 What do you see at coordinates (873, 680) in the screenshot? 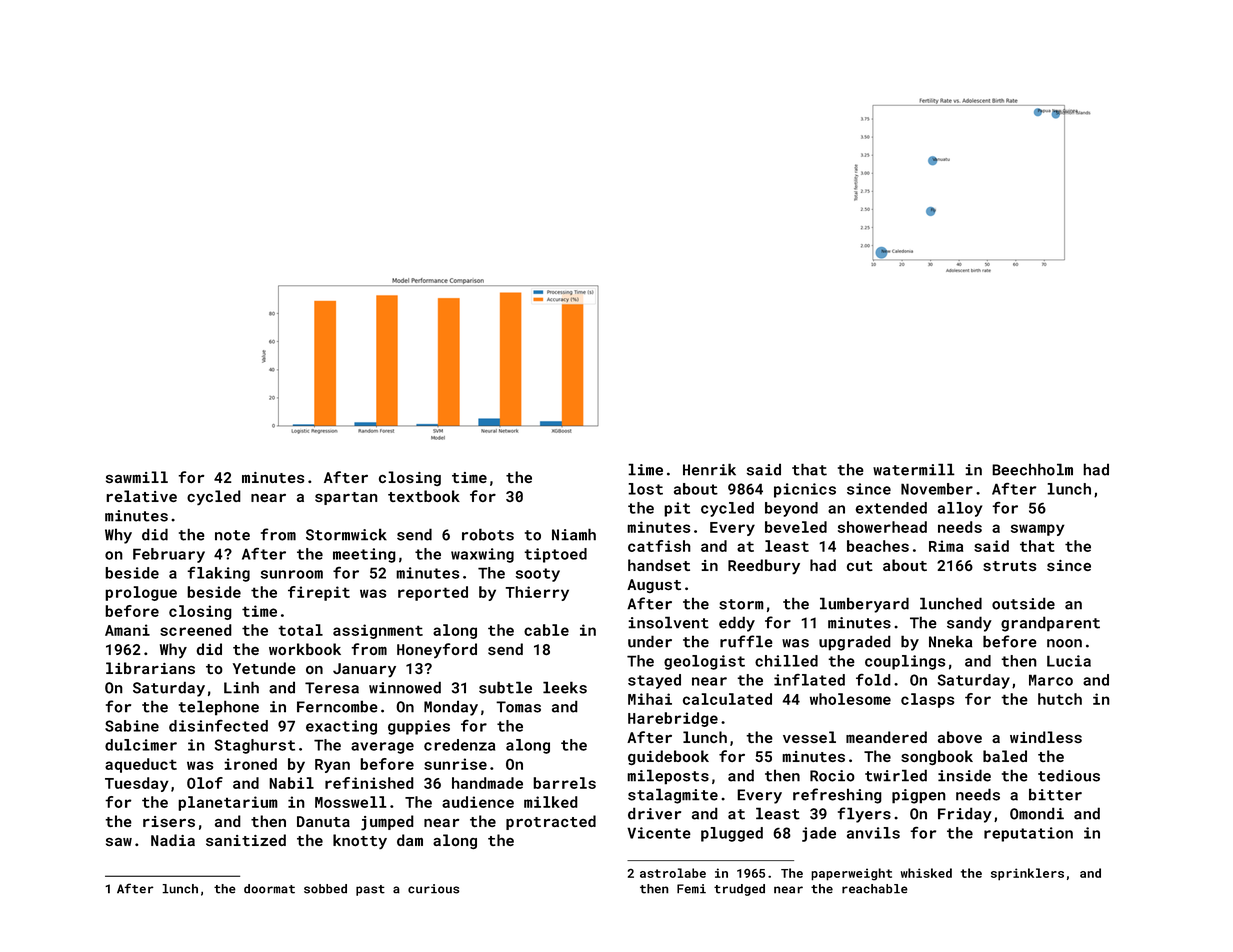
I see `fold` at bounding box center [873, 680].
